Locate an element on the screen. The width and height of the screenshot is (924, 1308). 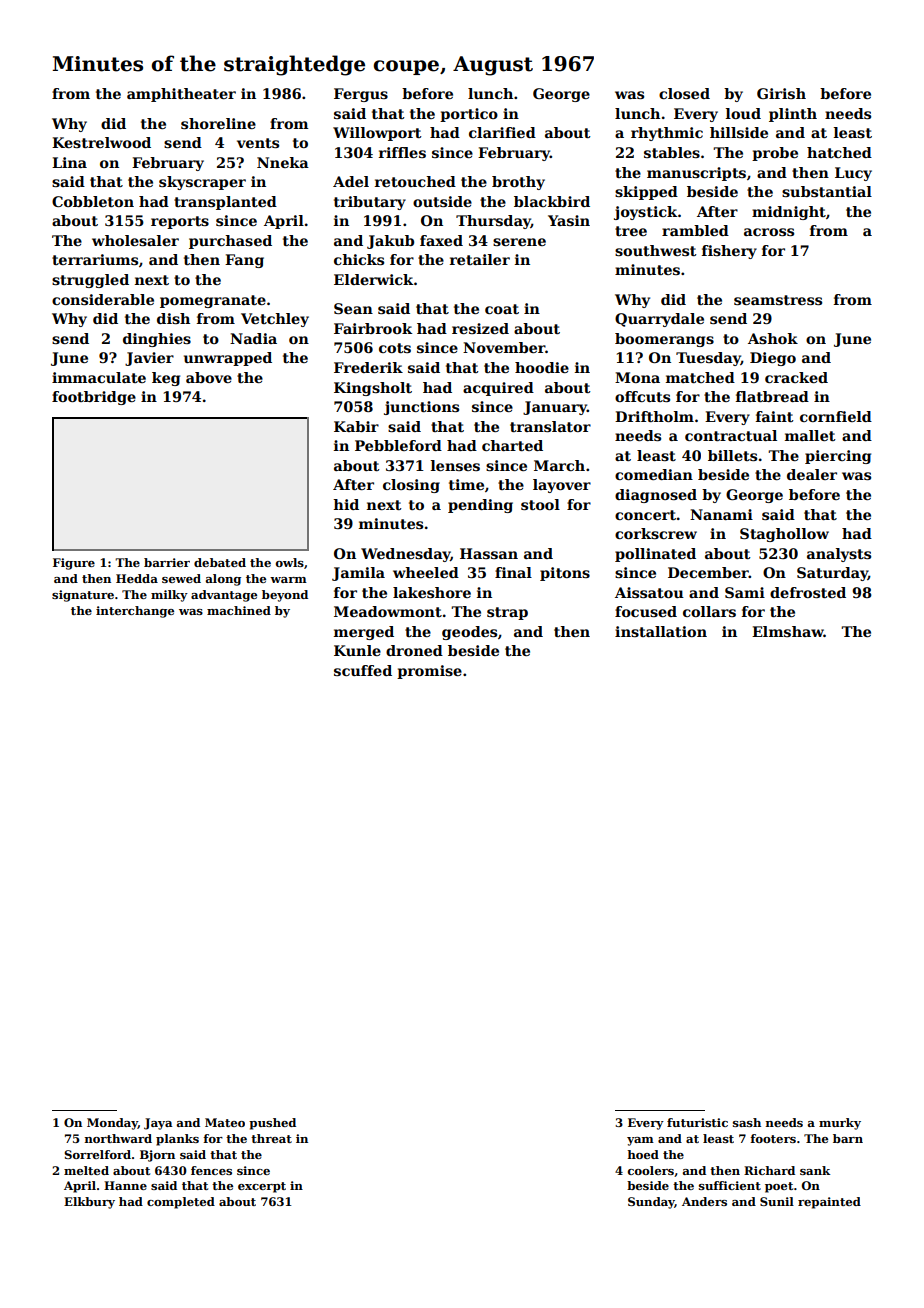
excerpt is located at coordinates (262, 1187).
